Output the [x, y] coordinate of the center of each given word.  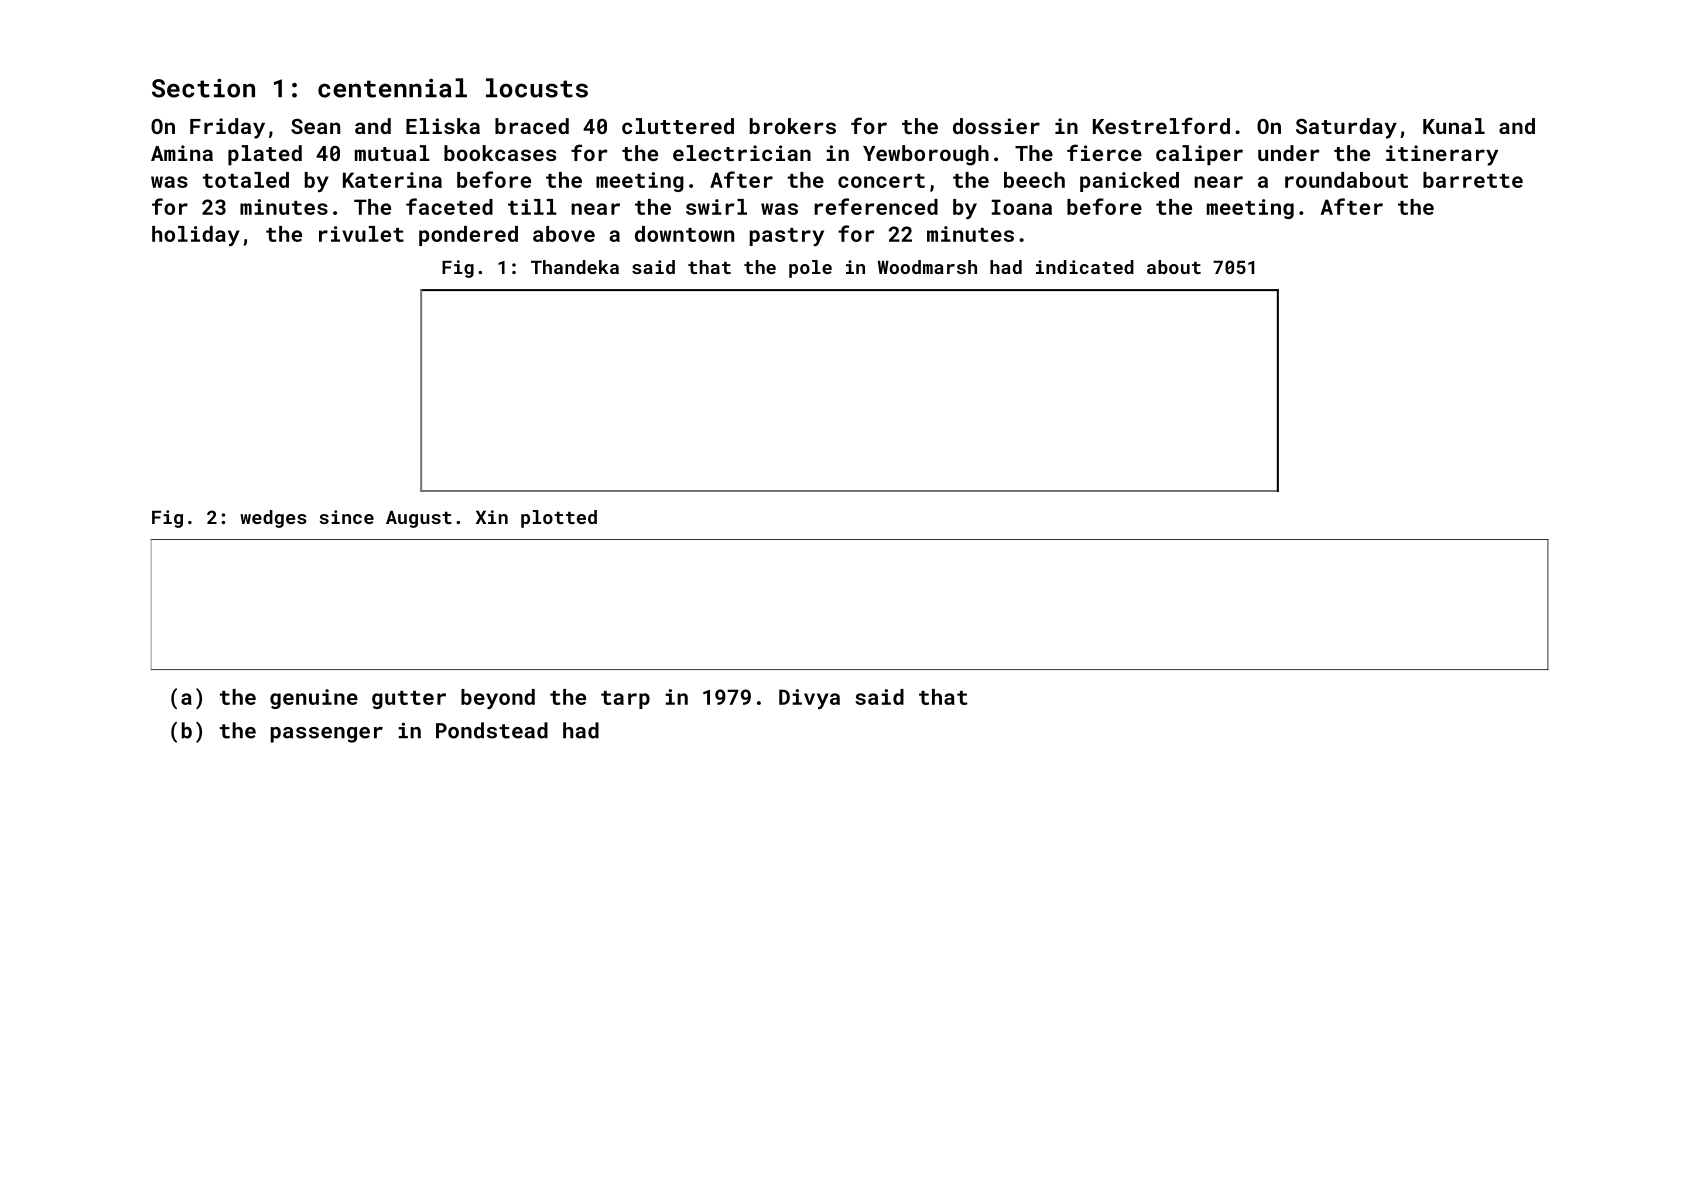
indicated [1085, 267]
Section [203, 88]
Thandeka [575, 267]
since [346, 517]
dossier [996, 126]
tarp [625, 700]
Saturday [1346, 128]
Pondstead [492, 730]
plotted [559, 519]
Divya [809, 699]
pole [810, 269]
